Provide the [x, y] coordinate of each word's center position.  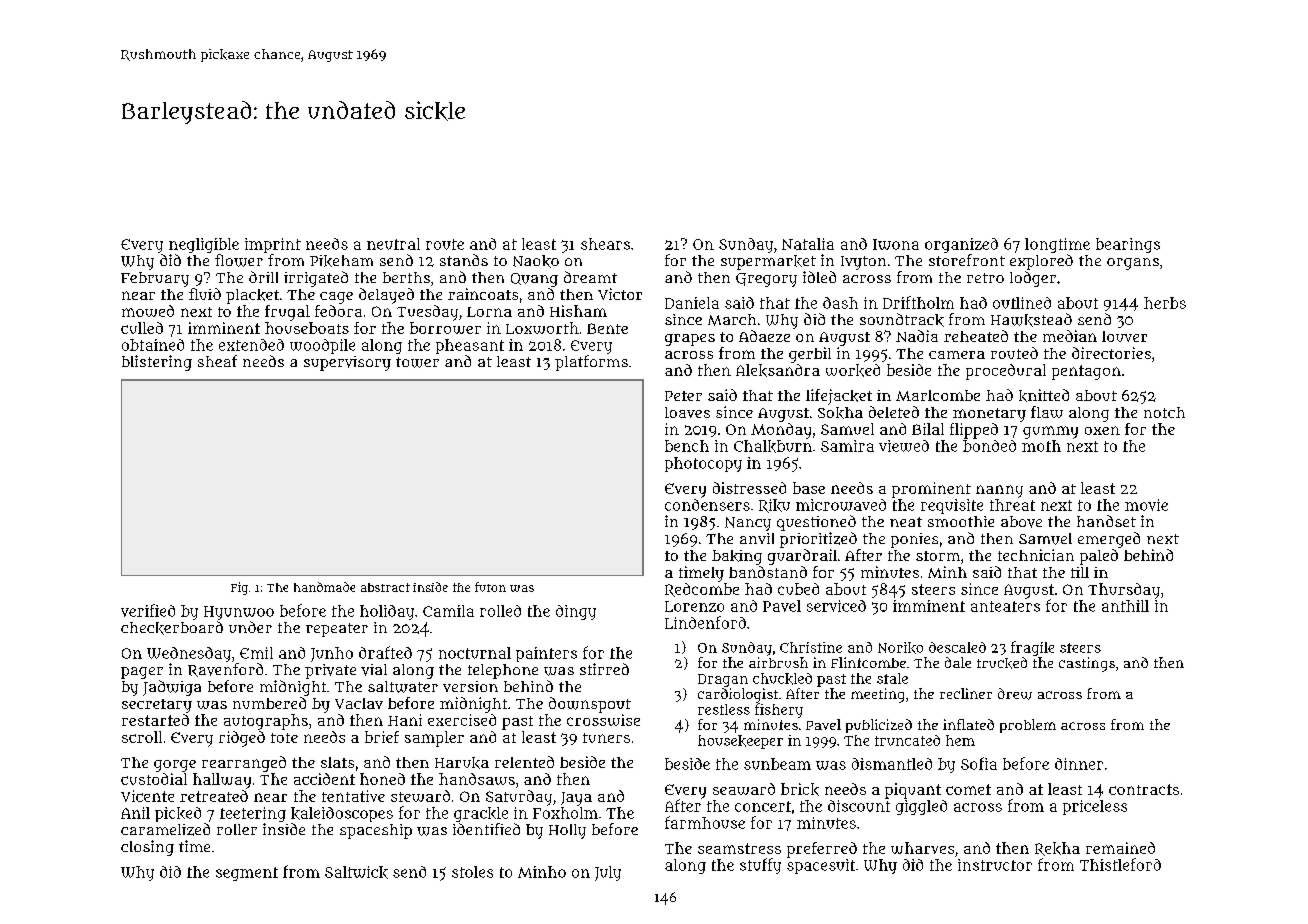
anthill [1125, 606]
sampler [434, 739]
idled [819, 277]
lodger [1033, 279]
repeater [337, 630]
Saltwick [356, 872]
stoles [472, 872]
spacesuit [821, 866]
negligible [204, 245]
